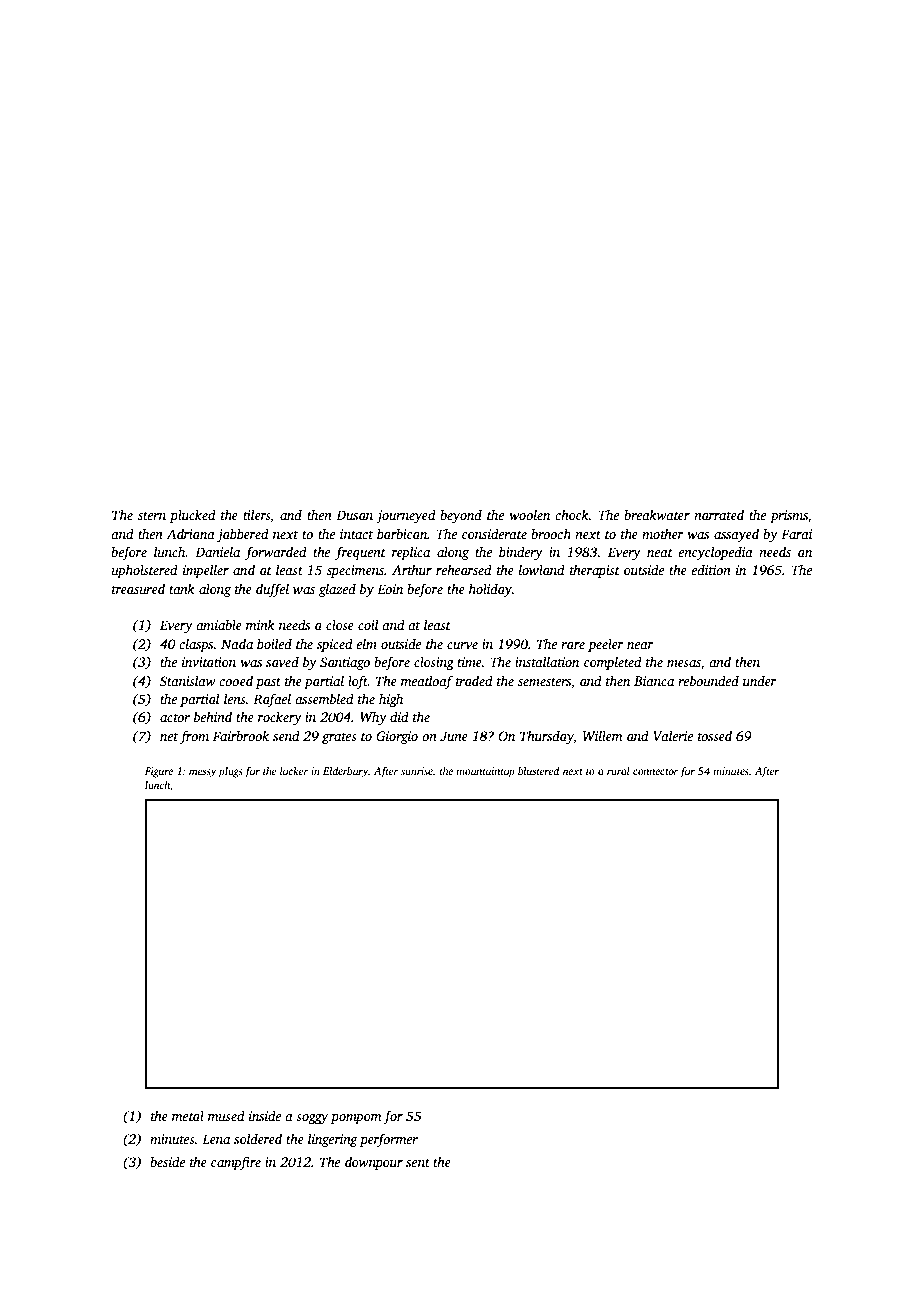 The image size is (924, 1314). Describe the element at coordinates (194, 737) in the document. I see `from` at that location.
